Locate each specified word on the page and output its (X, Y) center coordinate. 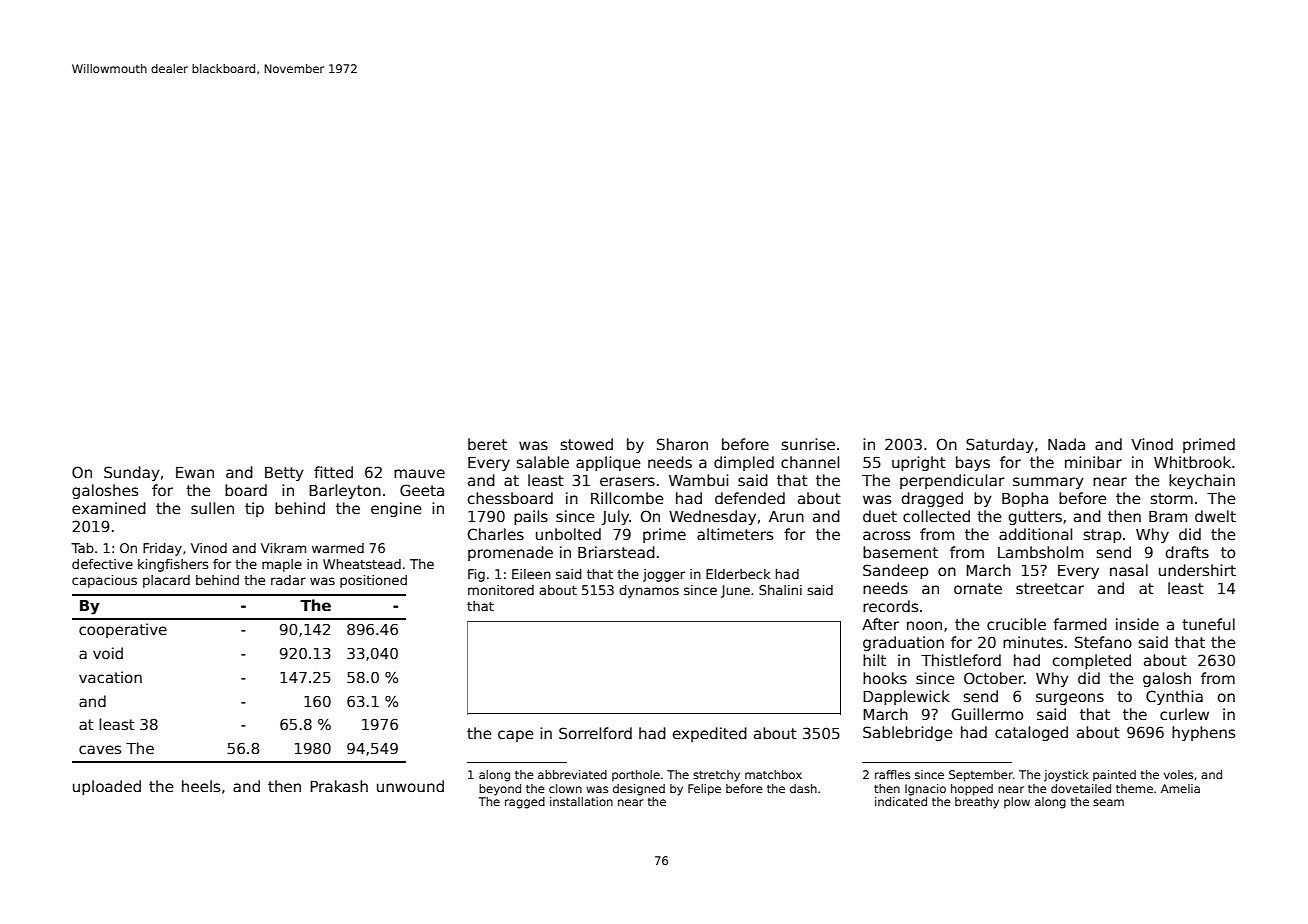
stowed (587, 444)
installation (581, 801)
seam (1108, 802)
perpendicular (952, 481)
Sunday (132, 473)
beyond (500, 790)
